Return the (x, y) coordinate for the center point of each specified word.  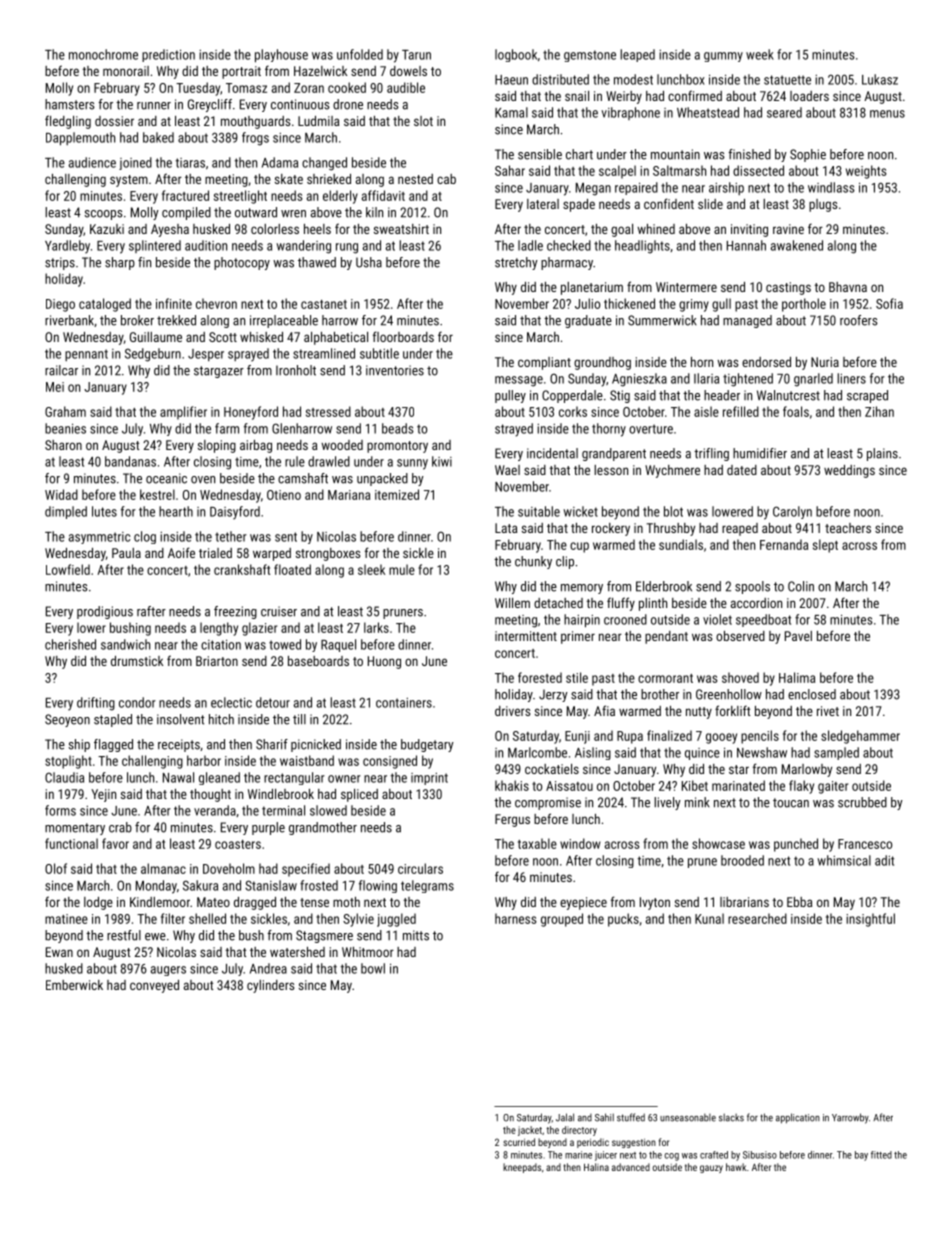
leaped (637, 55)
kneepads (522, 1168)
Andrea (268, 968)
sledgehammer (860, 737)
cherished (70, 644)
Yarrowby (850, 1118)
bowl (373, 968)
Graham (65, 411)
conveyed (154, 986)
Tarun (416, 54)
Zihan (879, 411)
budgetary (427, 745)
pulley (510, 396)
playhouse (281, 56)
